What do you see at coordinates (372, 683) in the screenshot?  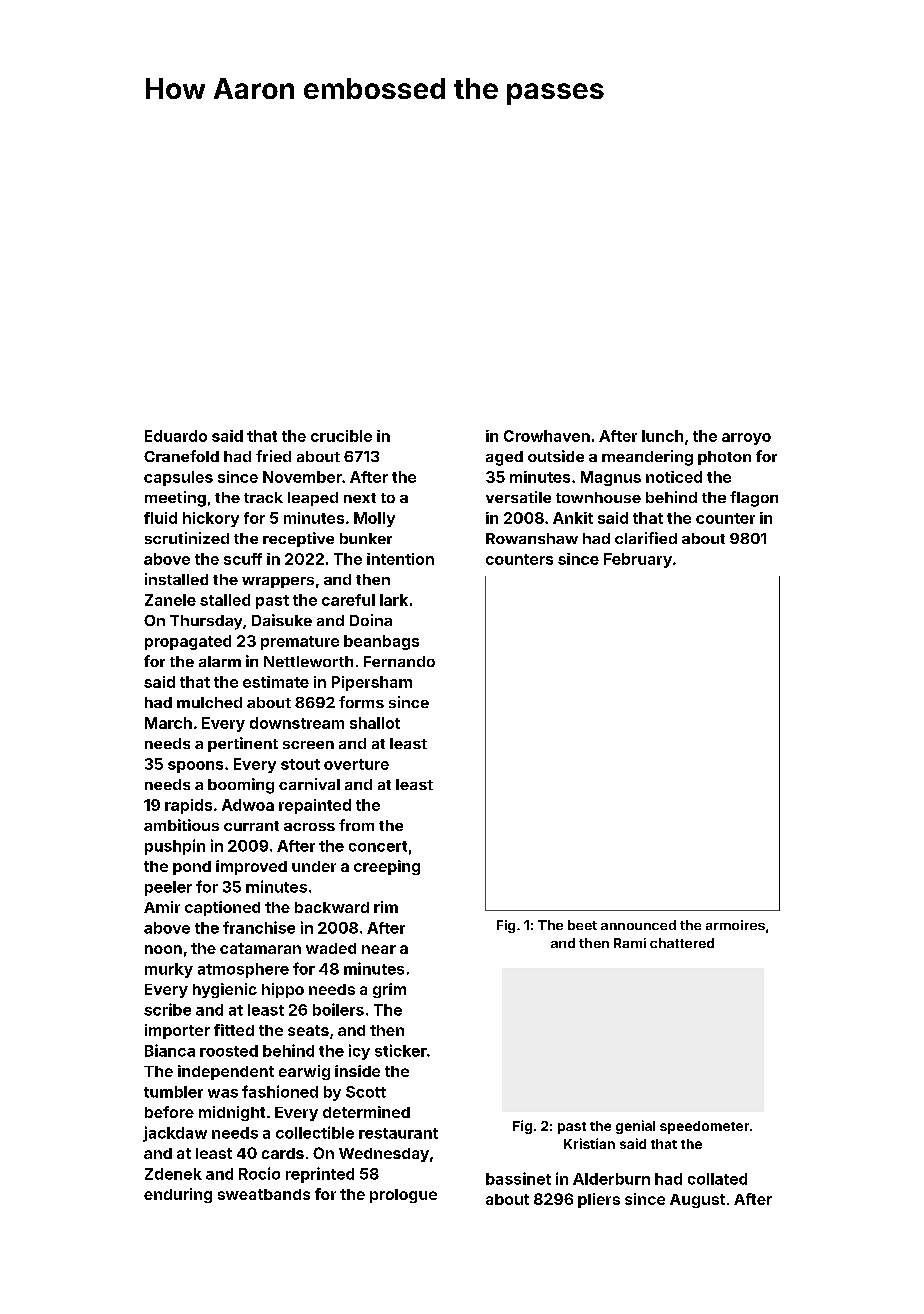 I see `Pipersham` at bounding box center [372, 683].
